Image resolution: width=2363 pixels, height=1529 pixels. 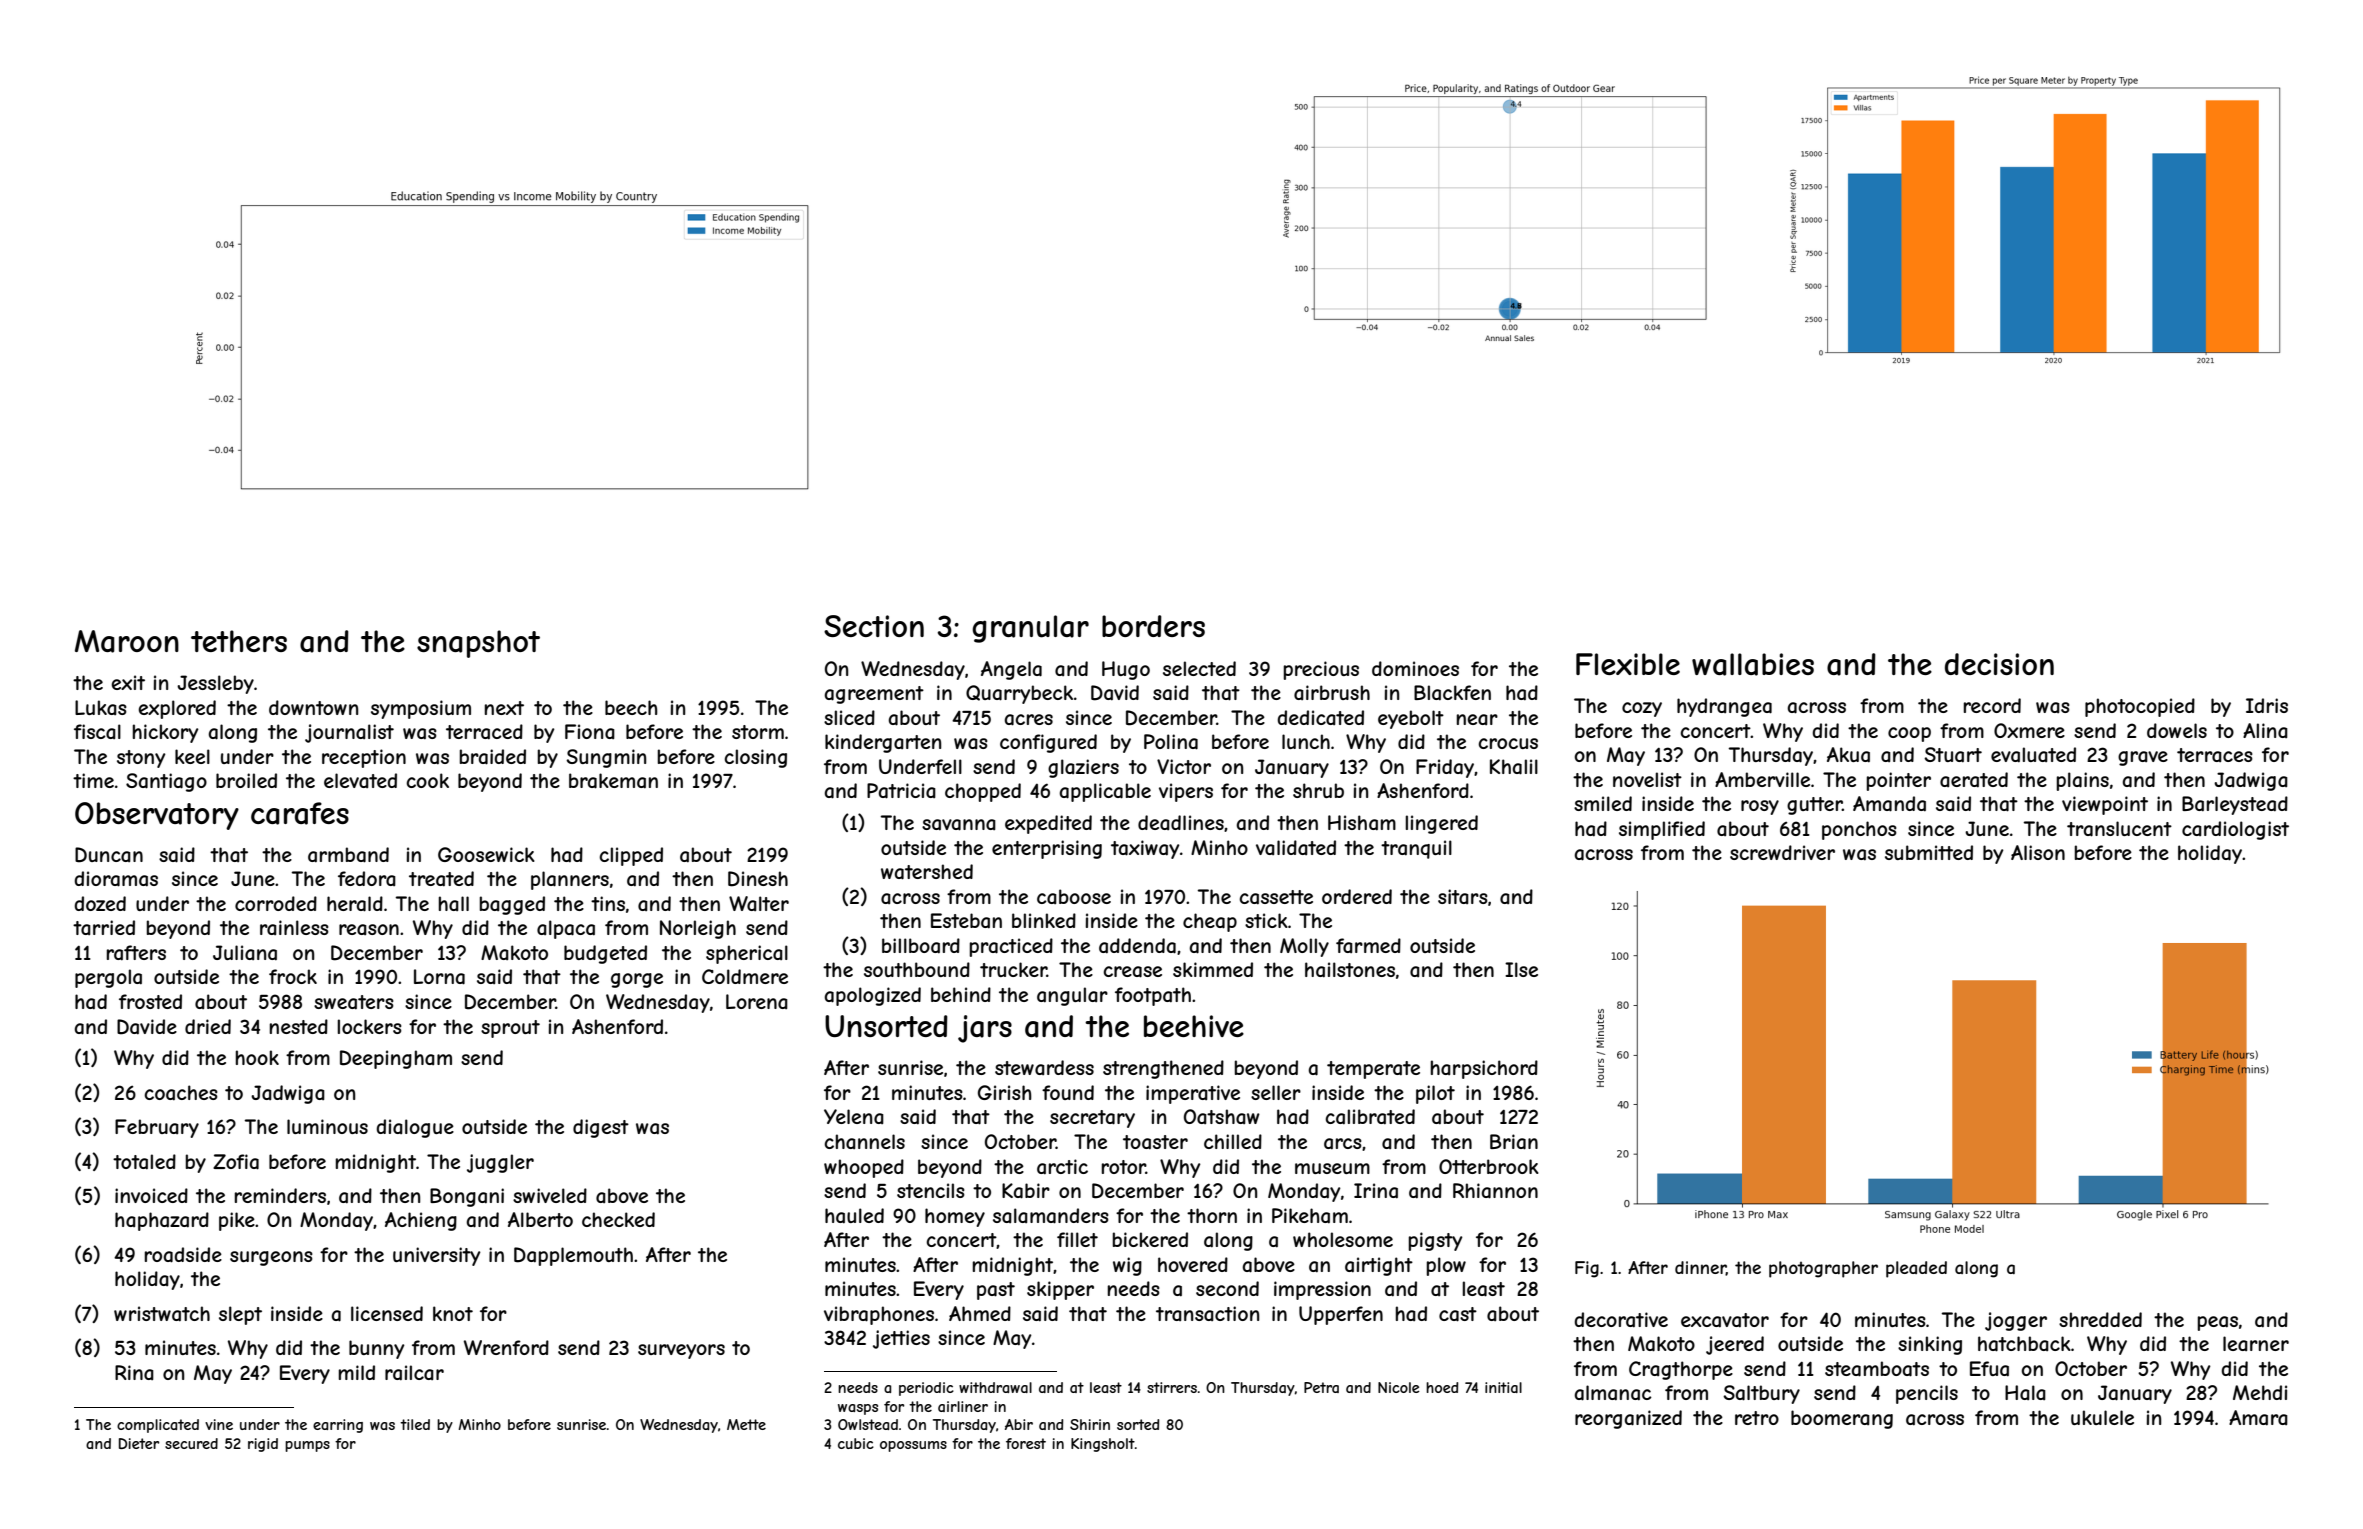 I want to click on pumps, so click(x=307, y=1446).
